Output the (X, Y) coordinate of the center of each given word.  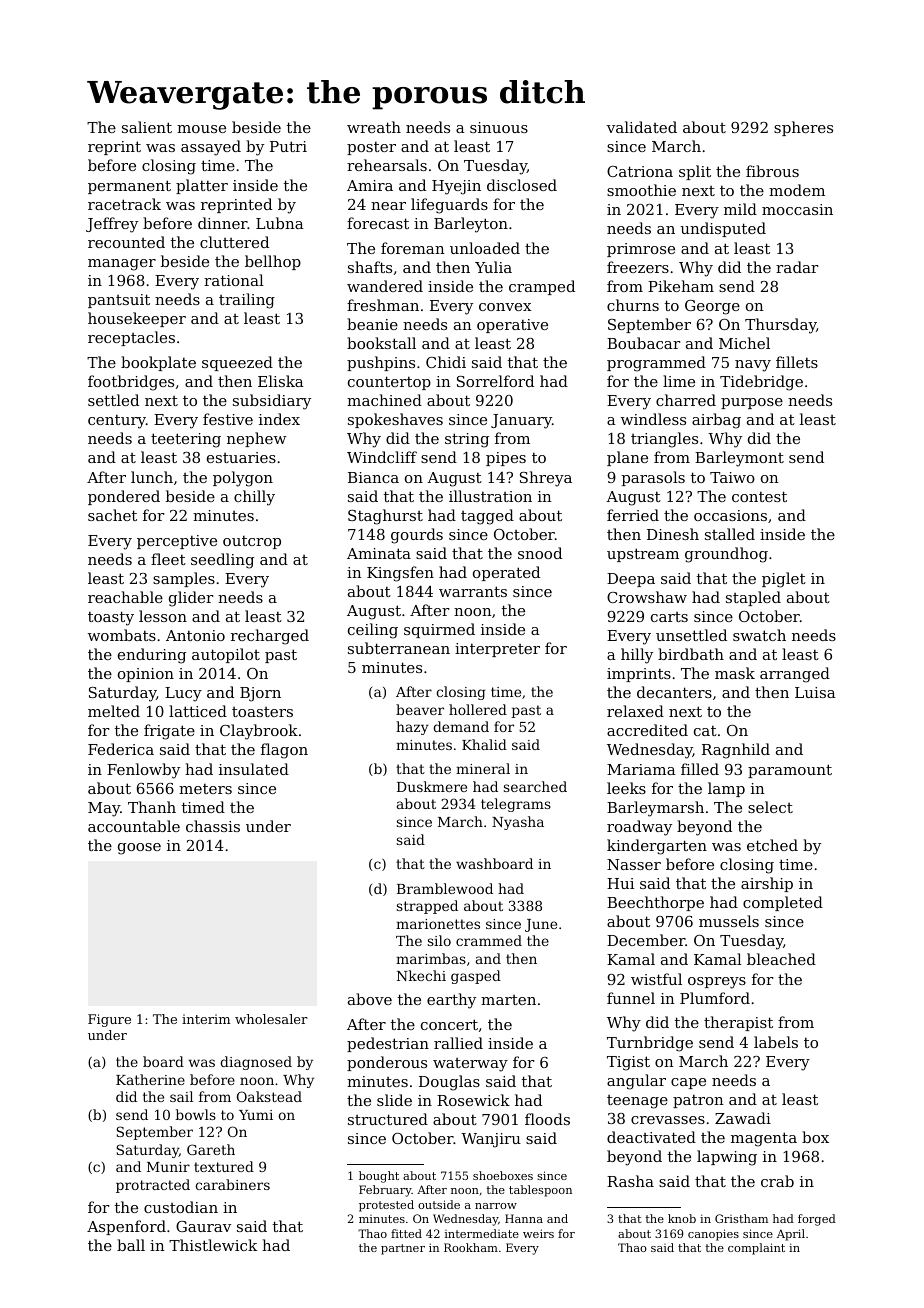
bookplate (158, 363)
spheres (803, 128)
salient (147, 127)
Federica (121, 749)
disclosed (522, 185)
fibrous (772, 171)
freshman (383, 305)
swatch (759, 635)
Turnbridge (650, 1044)
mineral (483, 768)
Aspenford (126, 1227)
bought (379, 1177)
